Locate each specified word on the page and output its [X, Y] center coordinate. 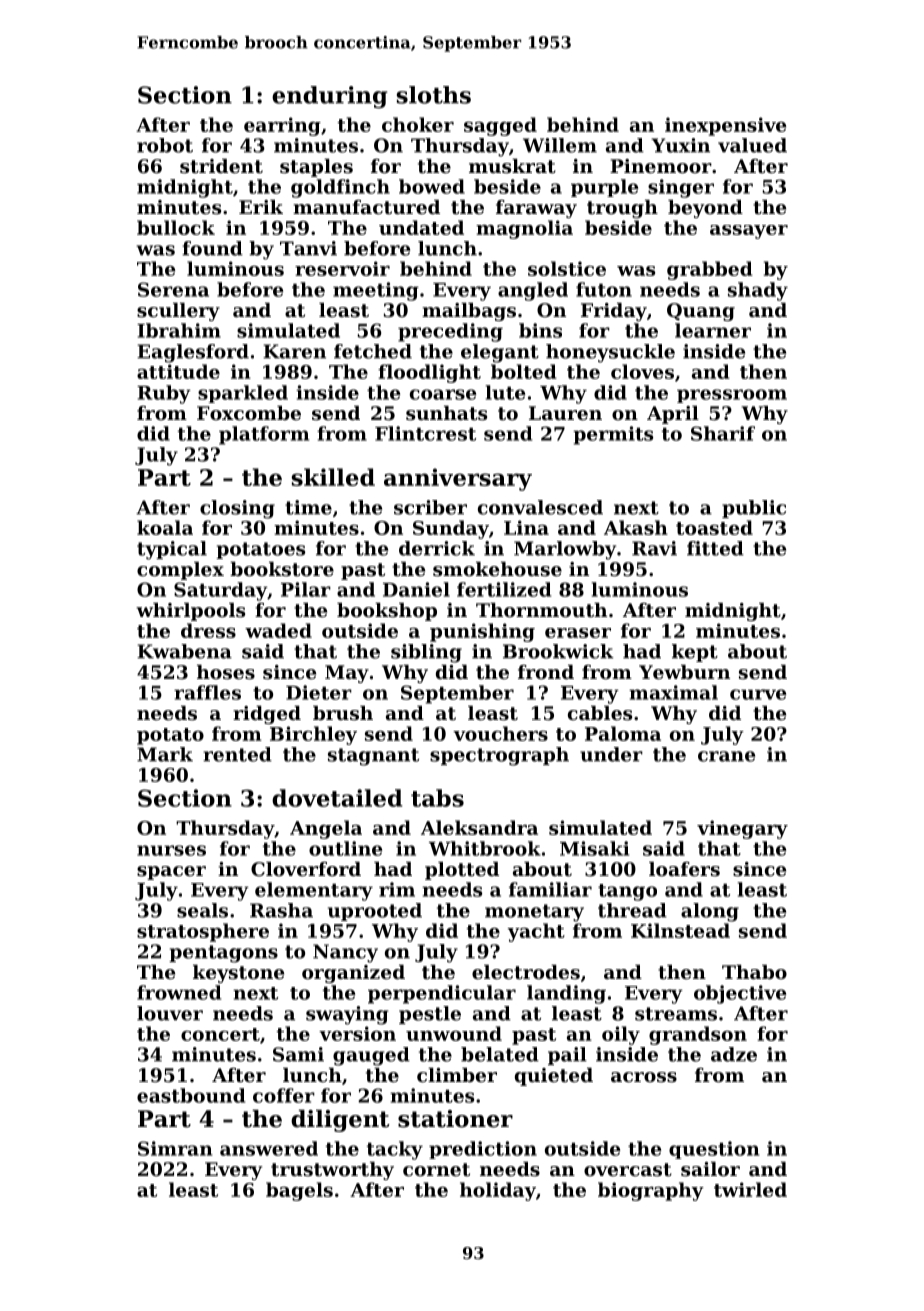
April [673, 415]
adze [734, 1054]
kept [695, 653]
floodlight [429, 373]
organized [353, 974]
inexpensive [725, 126]
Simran [175, 1148]
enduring [330, 97]
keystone [238, 974]
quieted [554, 1077]
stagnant [373, 757]
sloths [434, 95]
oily [621, 1035]
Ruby [164, 394]
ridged [267, 715]
